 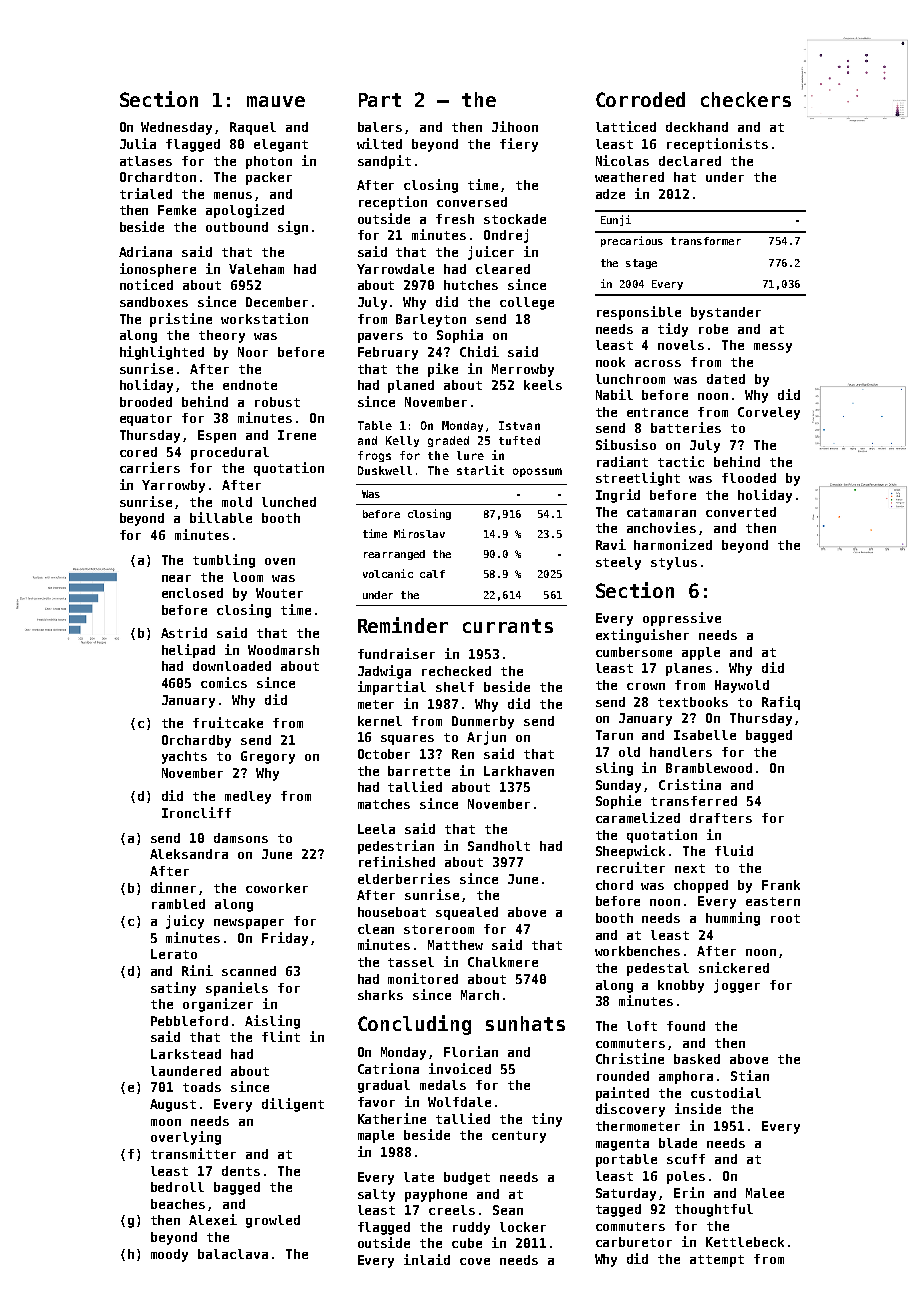 I want to click on weathered, so click(x=629, y=177).
